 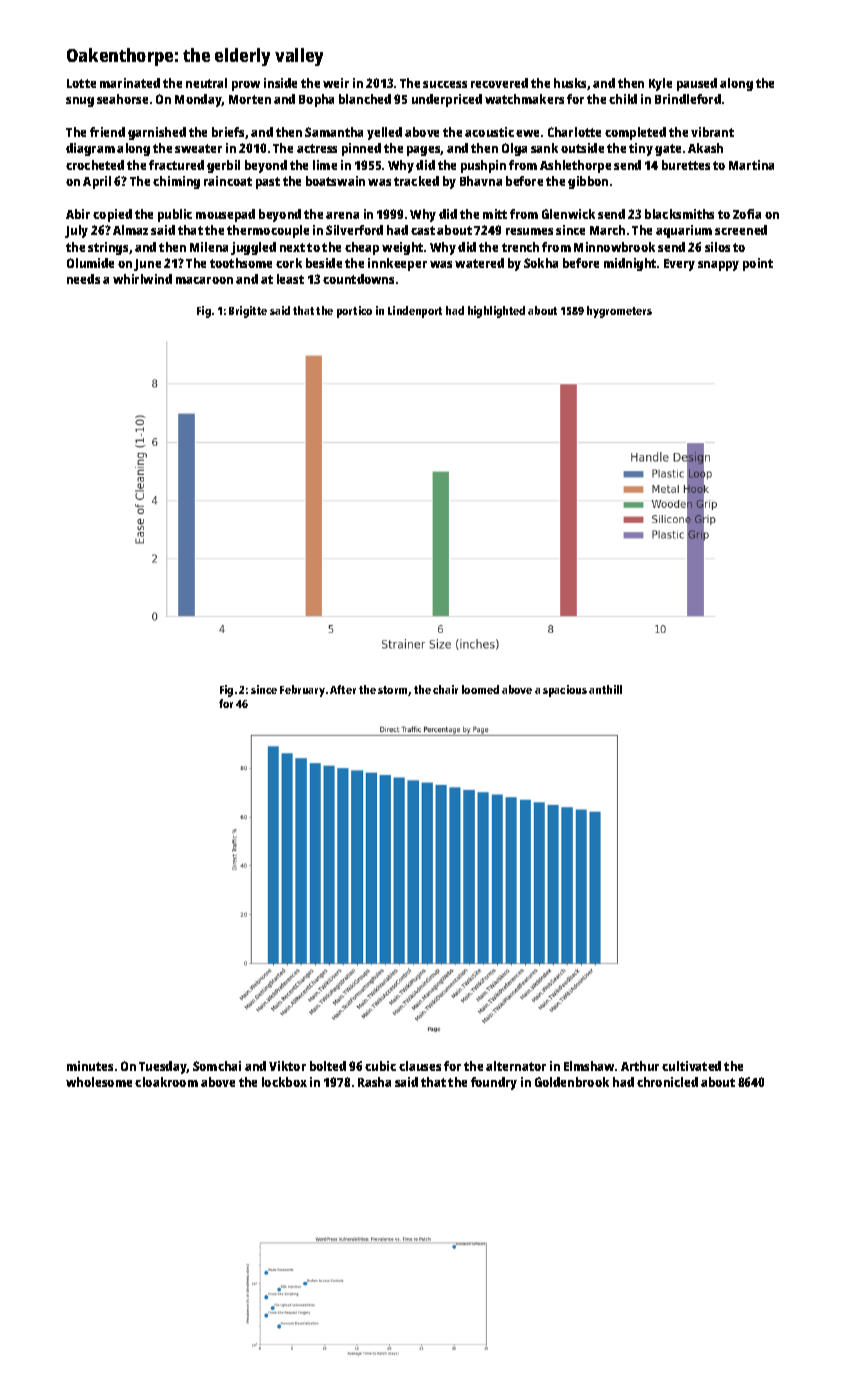 What do you see at coordinates (374, 1082) in the screenshot?
I see `Rasha` at bounding box center [374, 1082].
